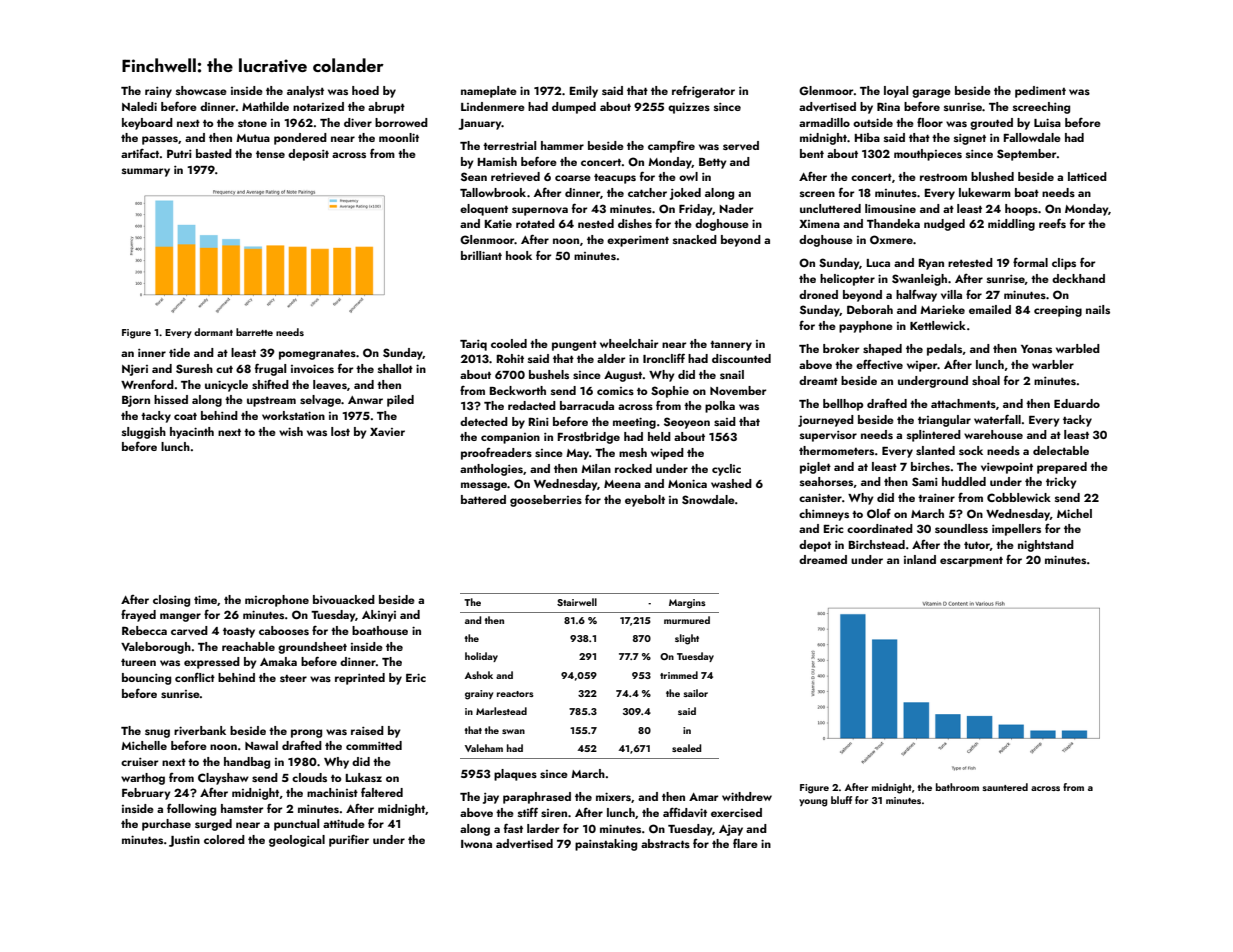 This screenshot has width=1233, height=952. What do you see at coordinates (878, 263) in the screenshot?
I see `Luca` at bounding box center [878, 263].
